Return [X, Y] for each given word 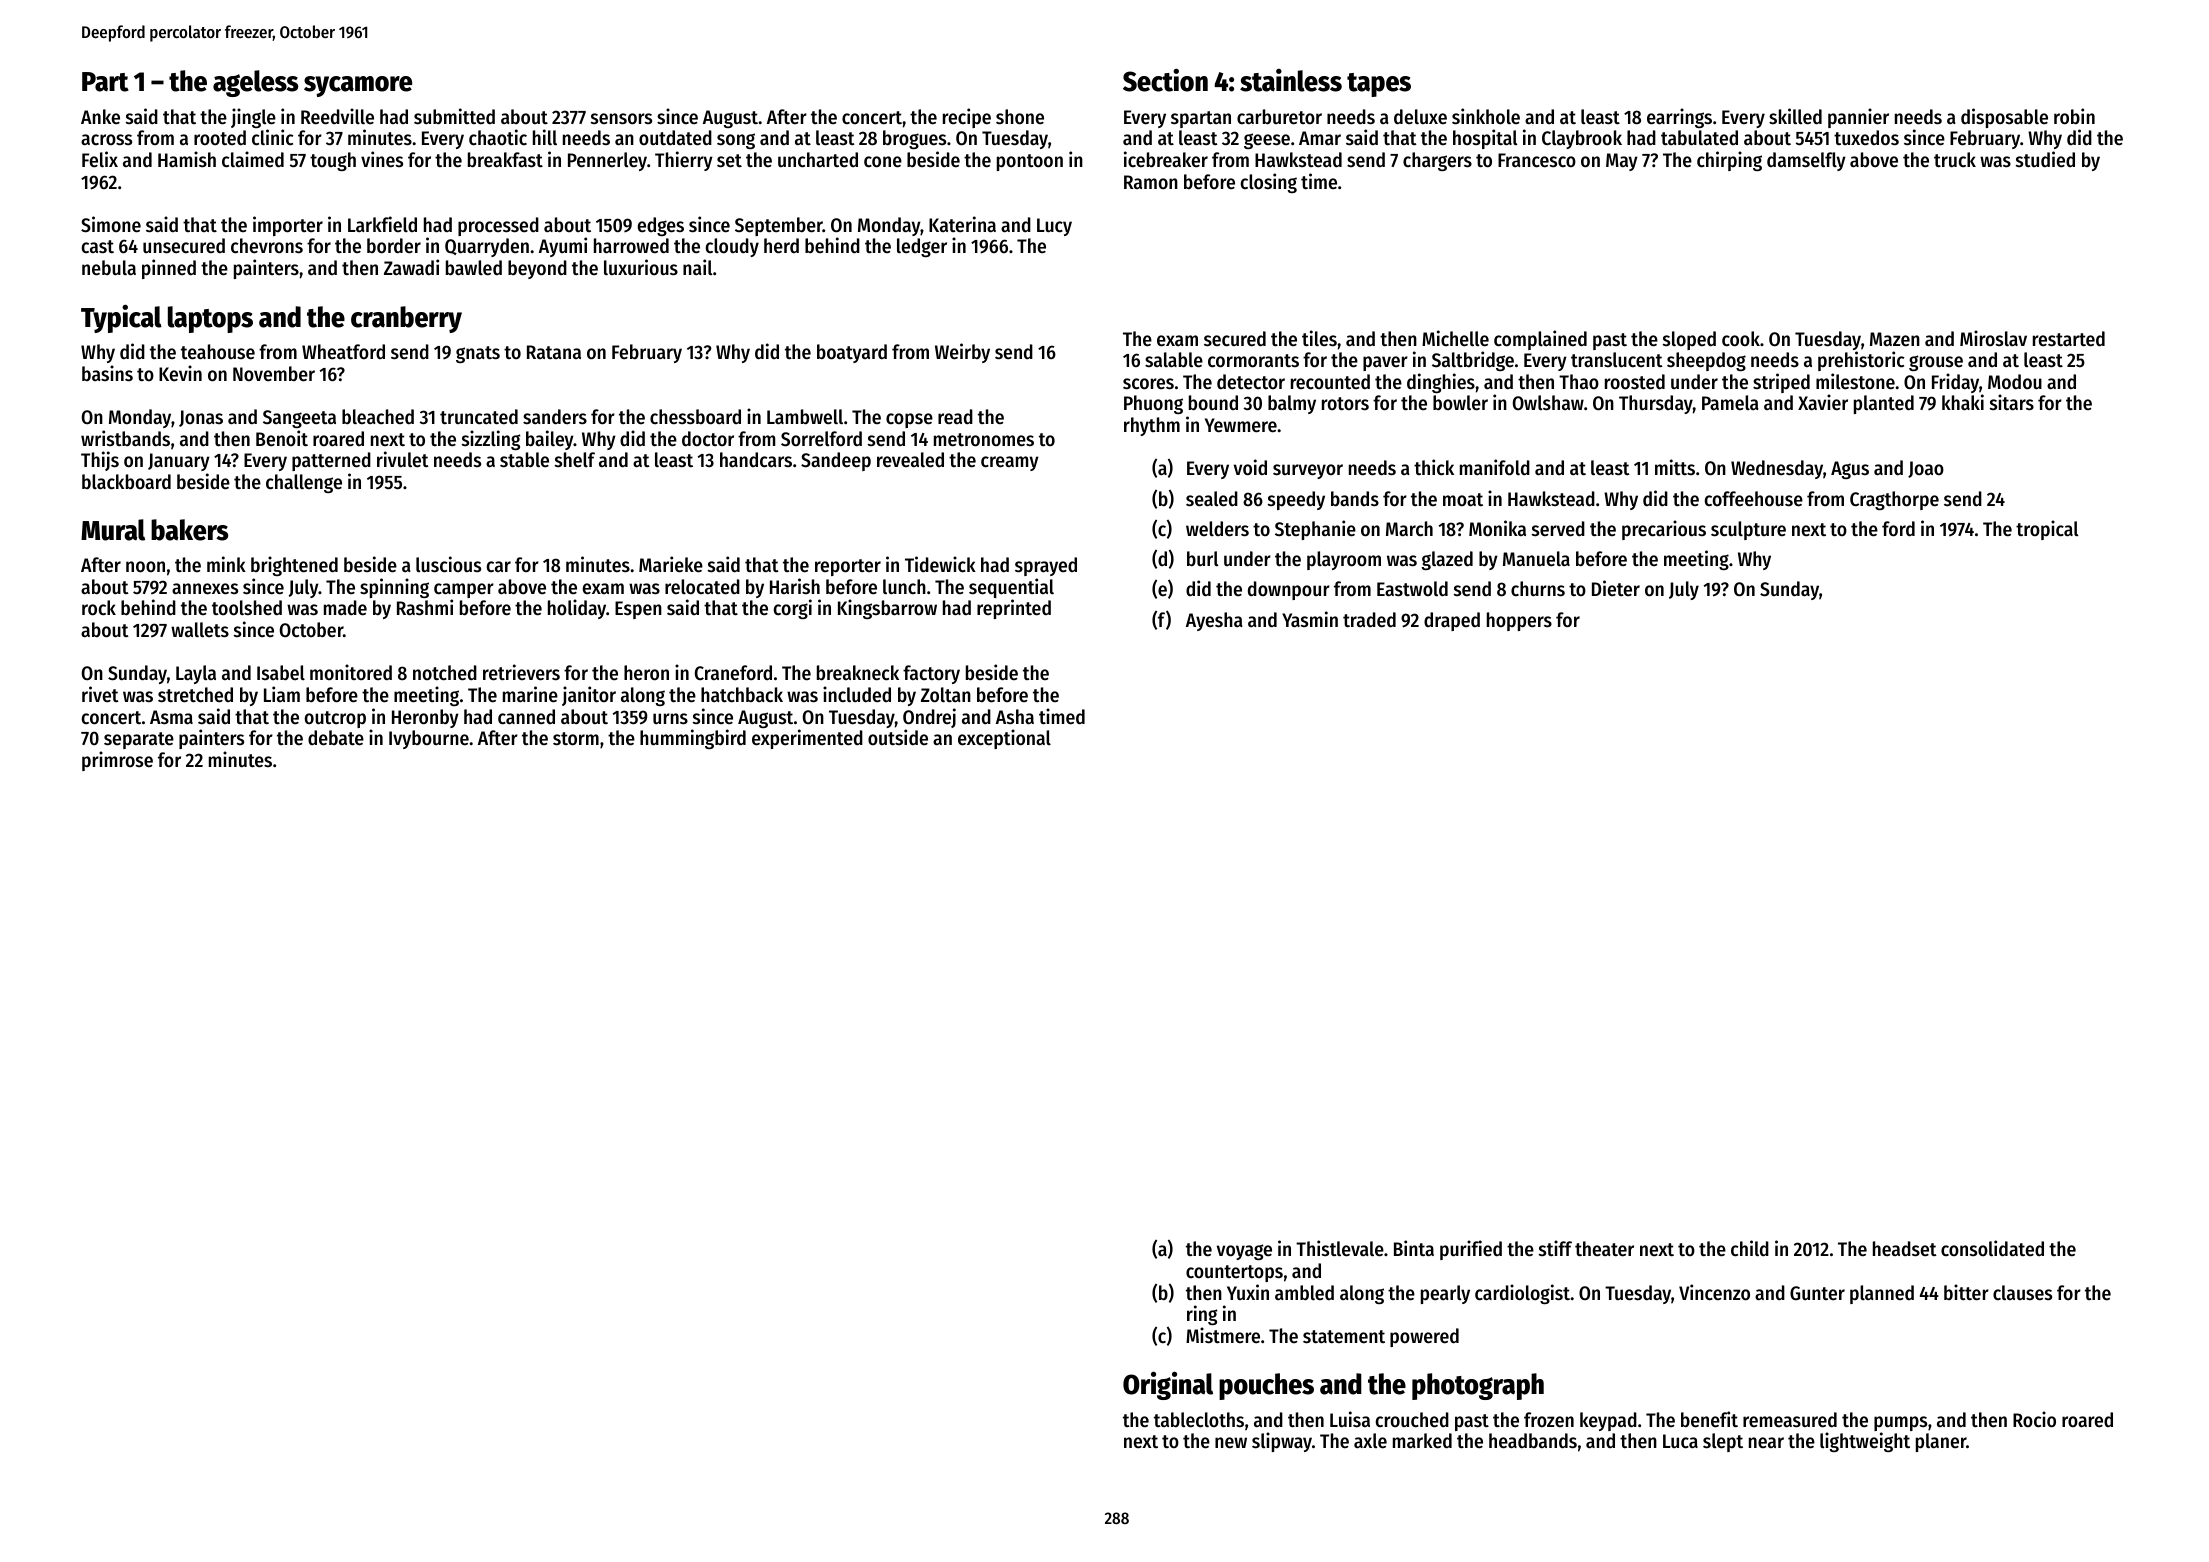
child [1750, 1248]
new [1231, 1443]
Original [1168, 1385]
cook [1741, 339]
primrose [117, 761]
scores [1148, 384]
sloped [1689, 340]
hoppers [1519, 621]
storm [576, 739]
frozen [1549, 1419]
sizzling [491, 440]
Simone [111, 224]
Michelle [1455, 338]
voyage [1244, 1252]
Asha [1015, 716]
